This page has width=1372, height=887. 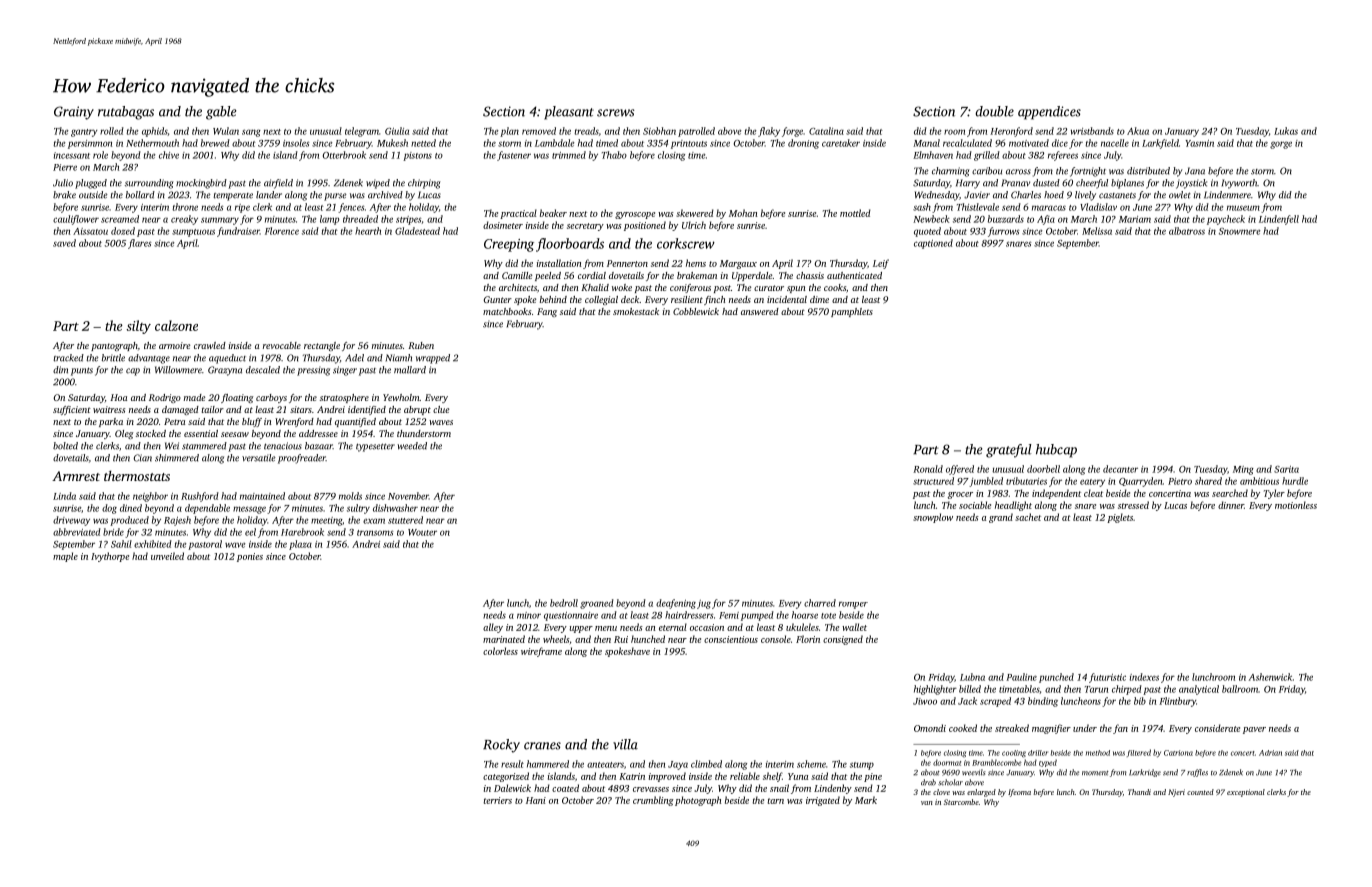 What do you see at coordinates (1239, 231) in the page?
I see `Snowmere` at bounding box center [1239, 231].
